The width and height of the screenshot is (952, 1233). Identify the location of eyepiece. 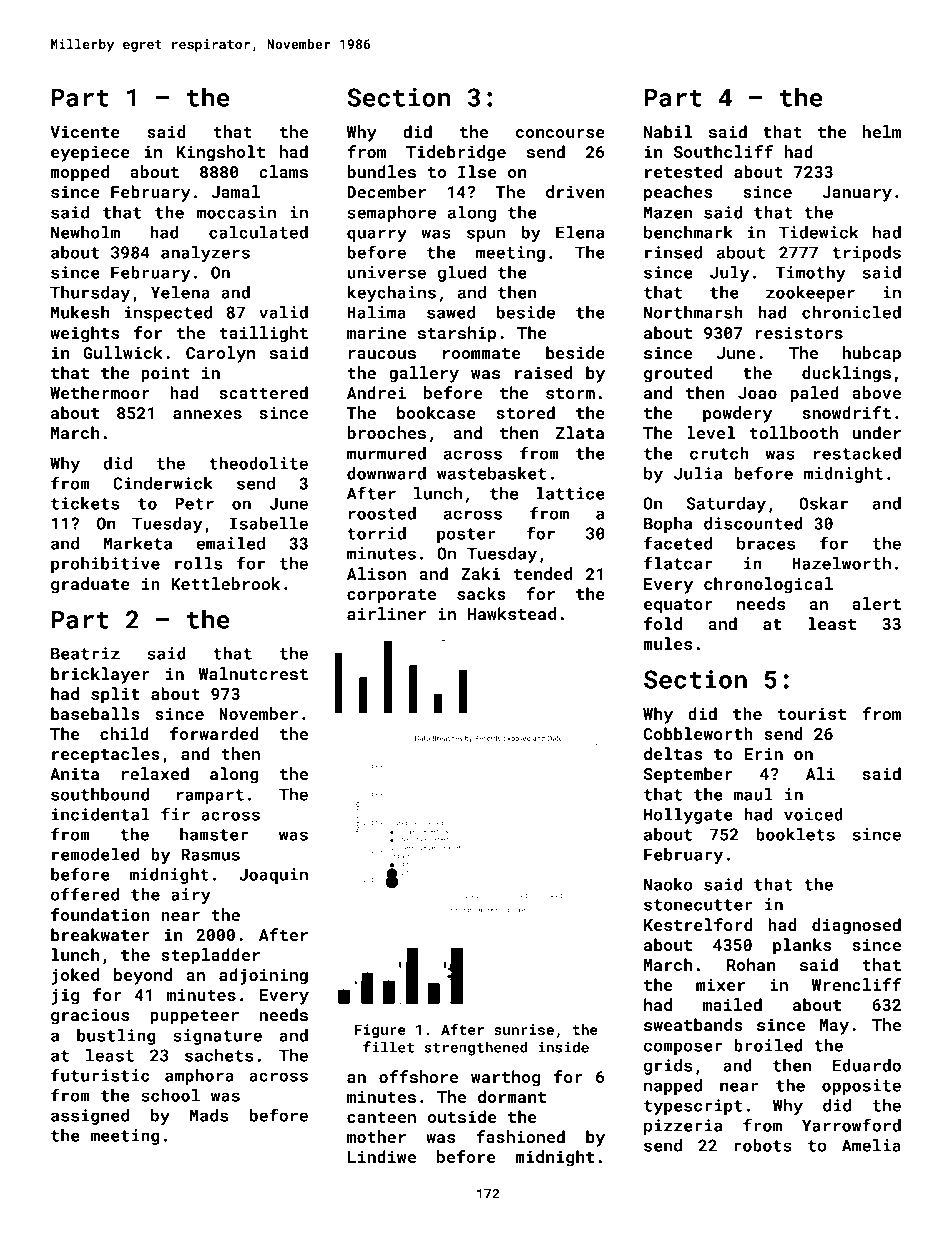
(90, 153).
